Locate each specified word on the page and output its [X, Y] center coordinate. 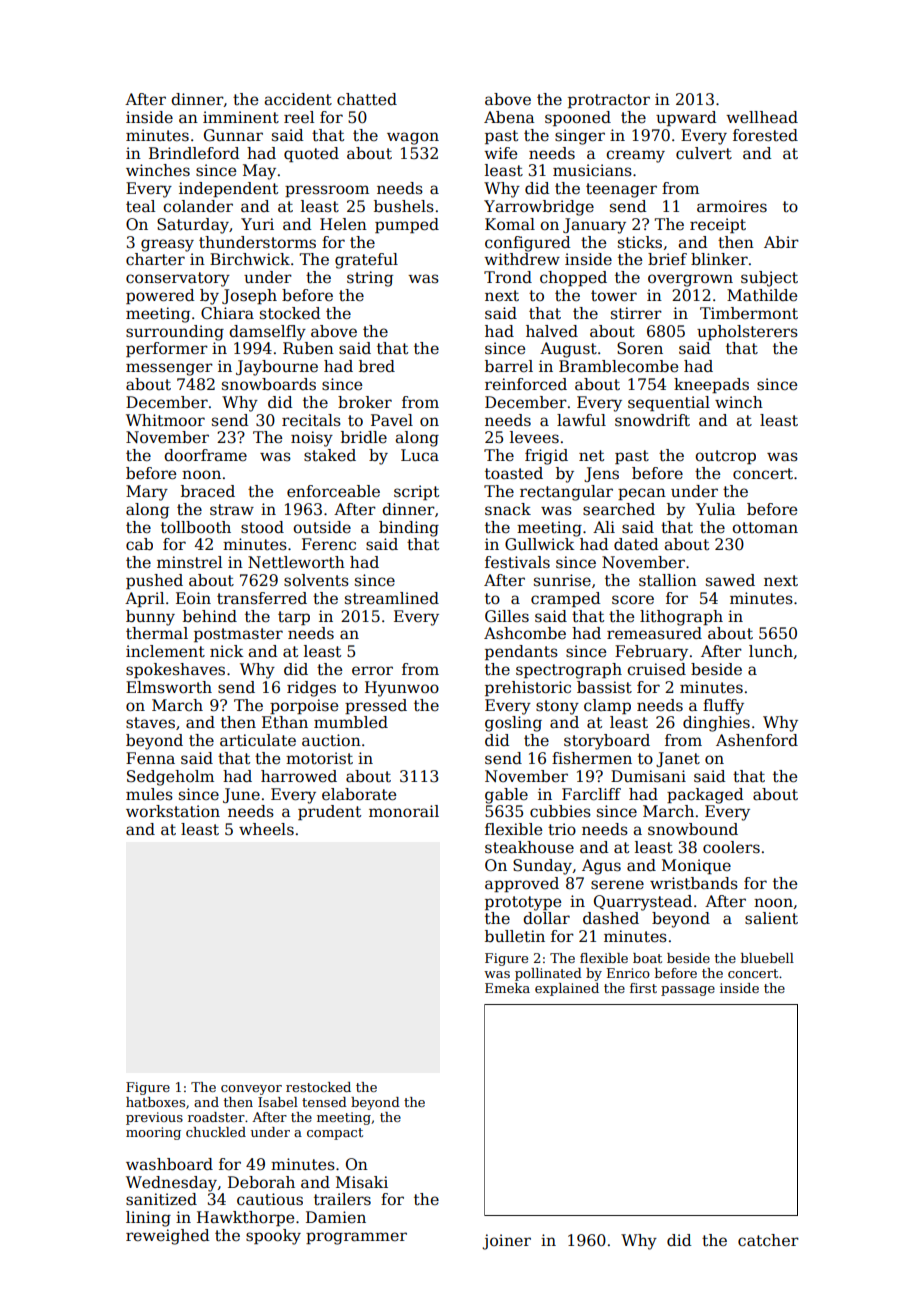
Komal [510, 224]
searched [619, 509]
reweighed [167, 1237]
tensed [324, 1102]
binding [409, 529]
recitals [311, 420]
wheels [266, 829]
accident [298, 99]
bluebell [767, 958]
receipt [718, 225]
